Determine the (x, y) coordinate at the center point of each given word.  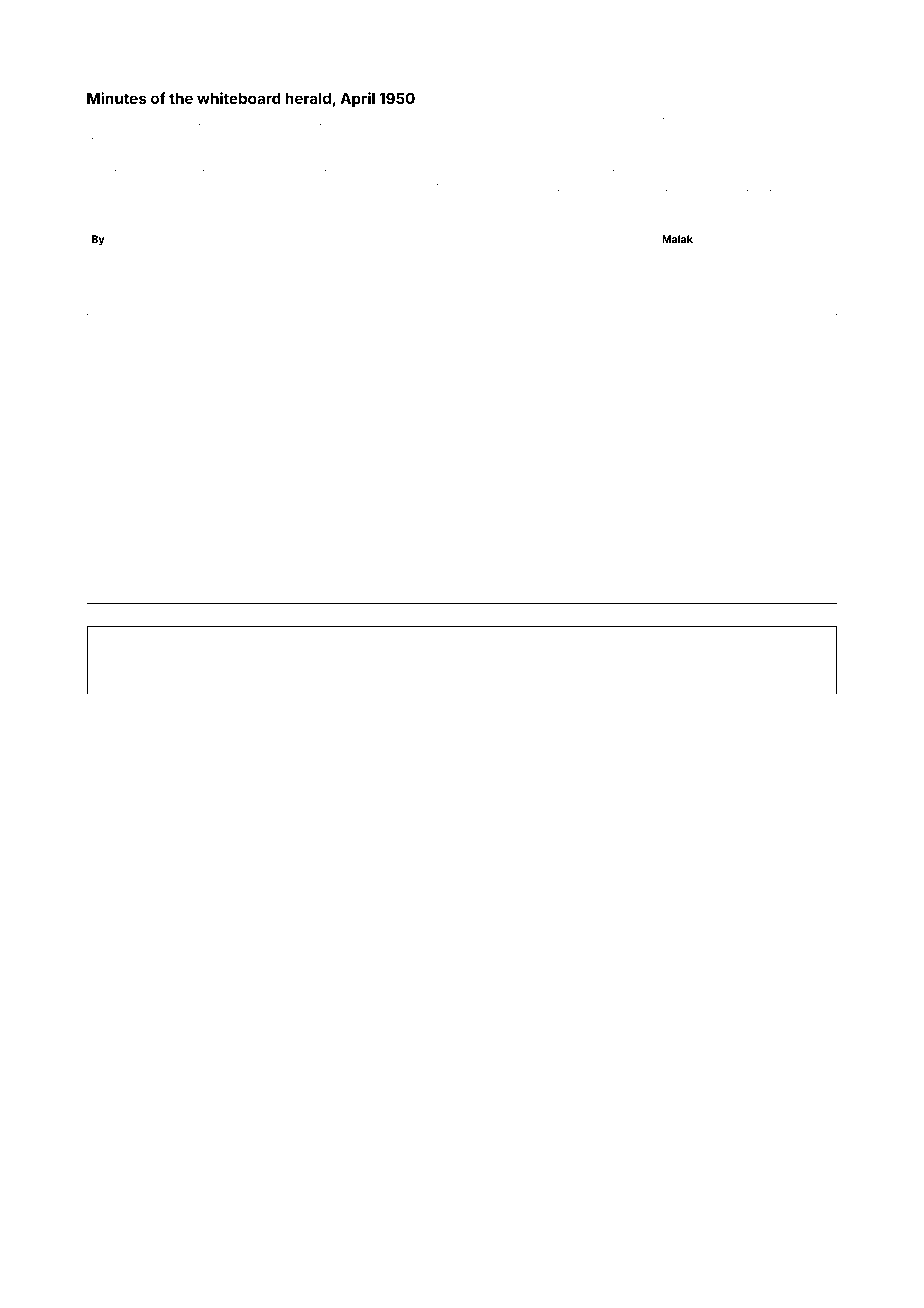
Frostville (236, 187)
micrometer (666, 278)
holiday (169, 615)
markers (147, 724)
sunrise (142, 259)
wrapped (112, 297)
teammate (626, 188)
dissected (433, 148)
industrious (688, 258)
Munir (678, 296)
